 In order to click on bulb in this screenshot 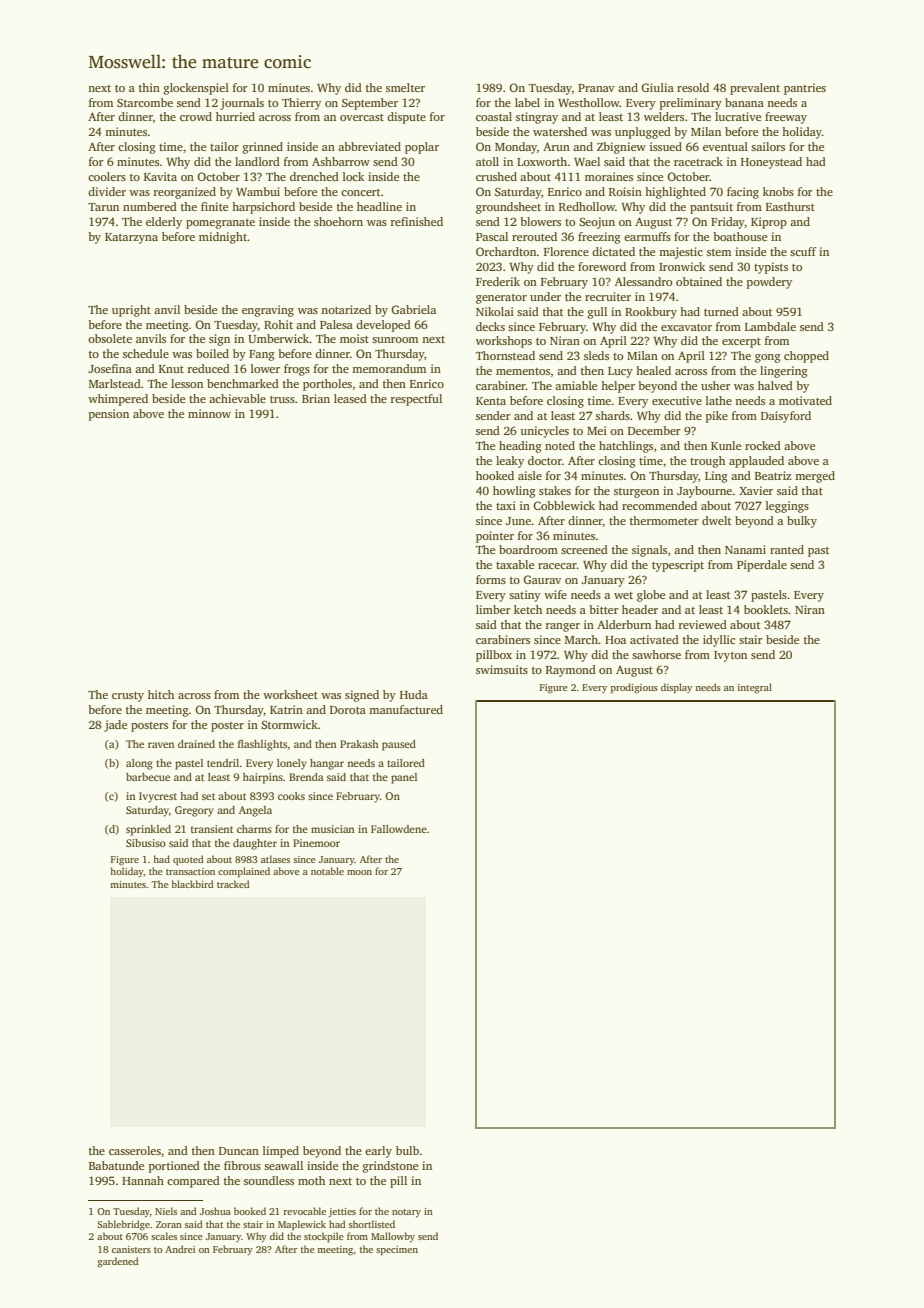, I will do `click(407, 1150)`.
